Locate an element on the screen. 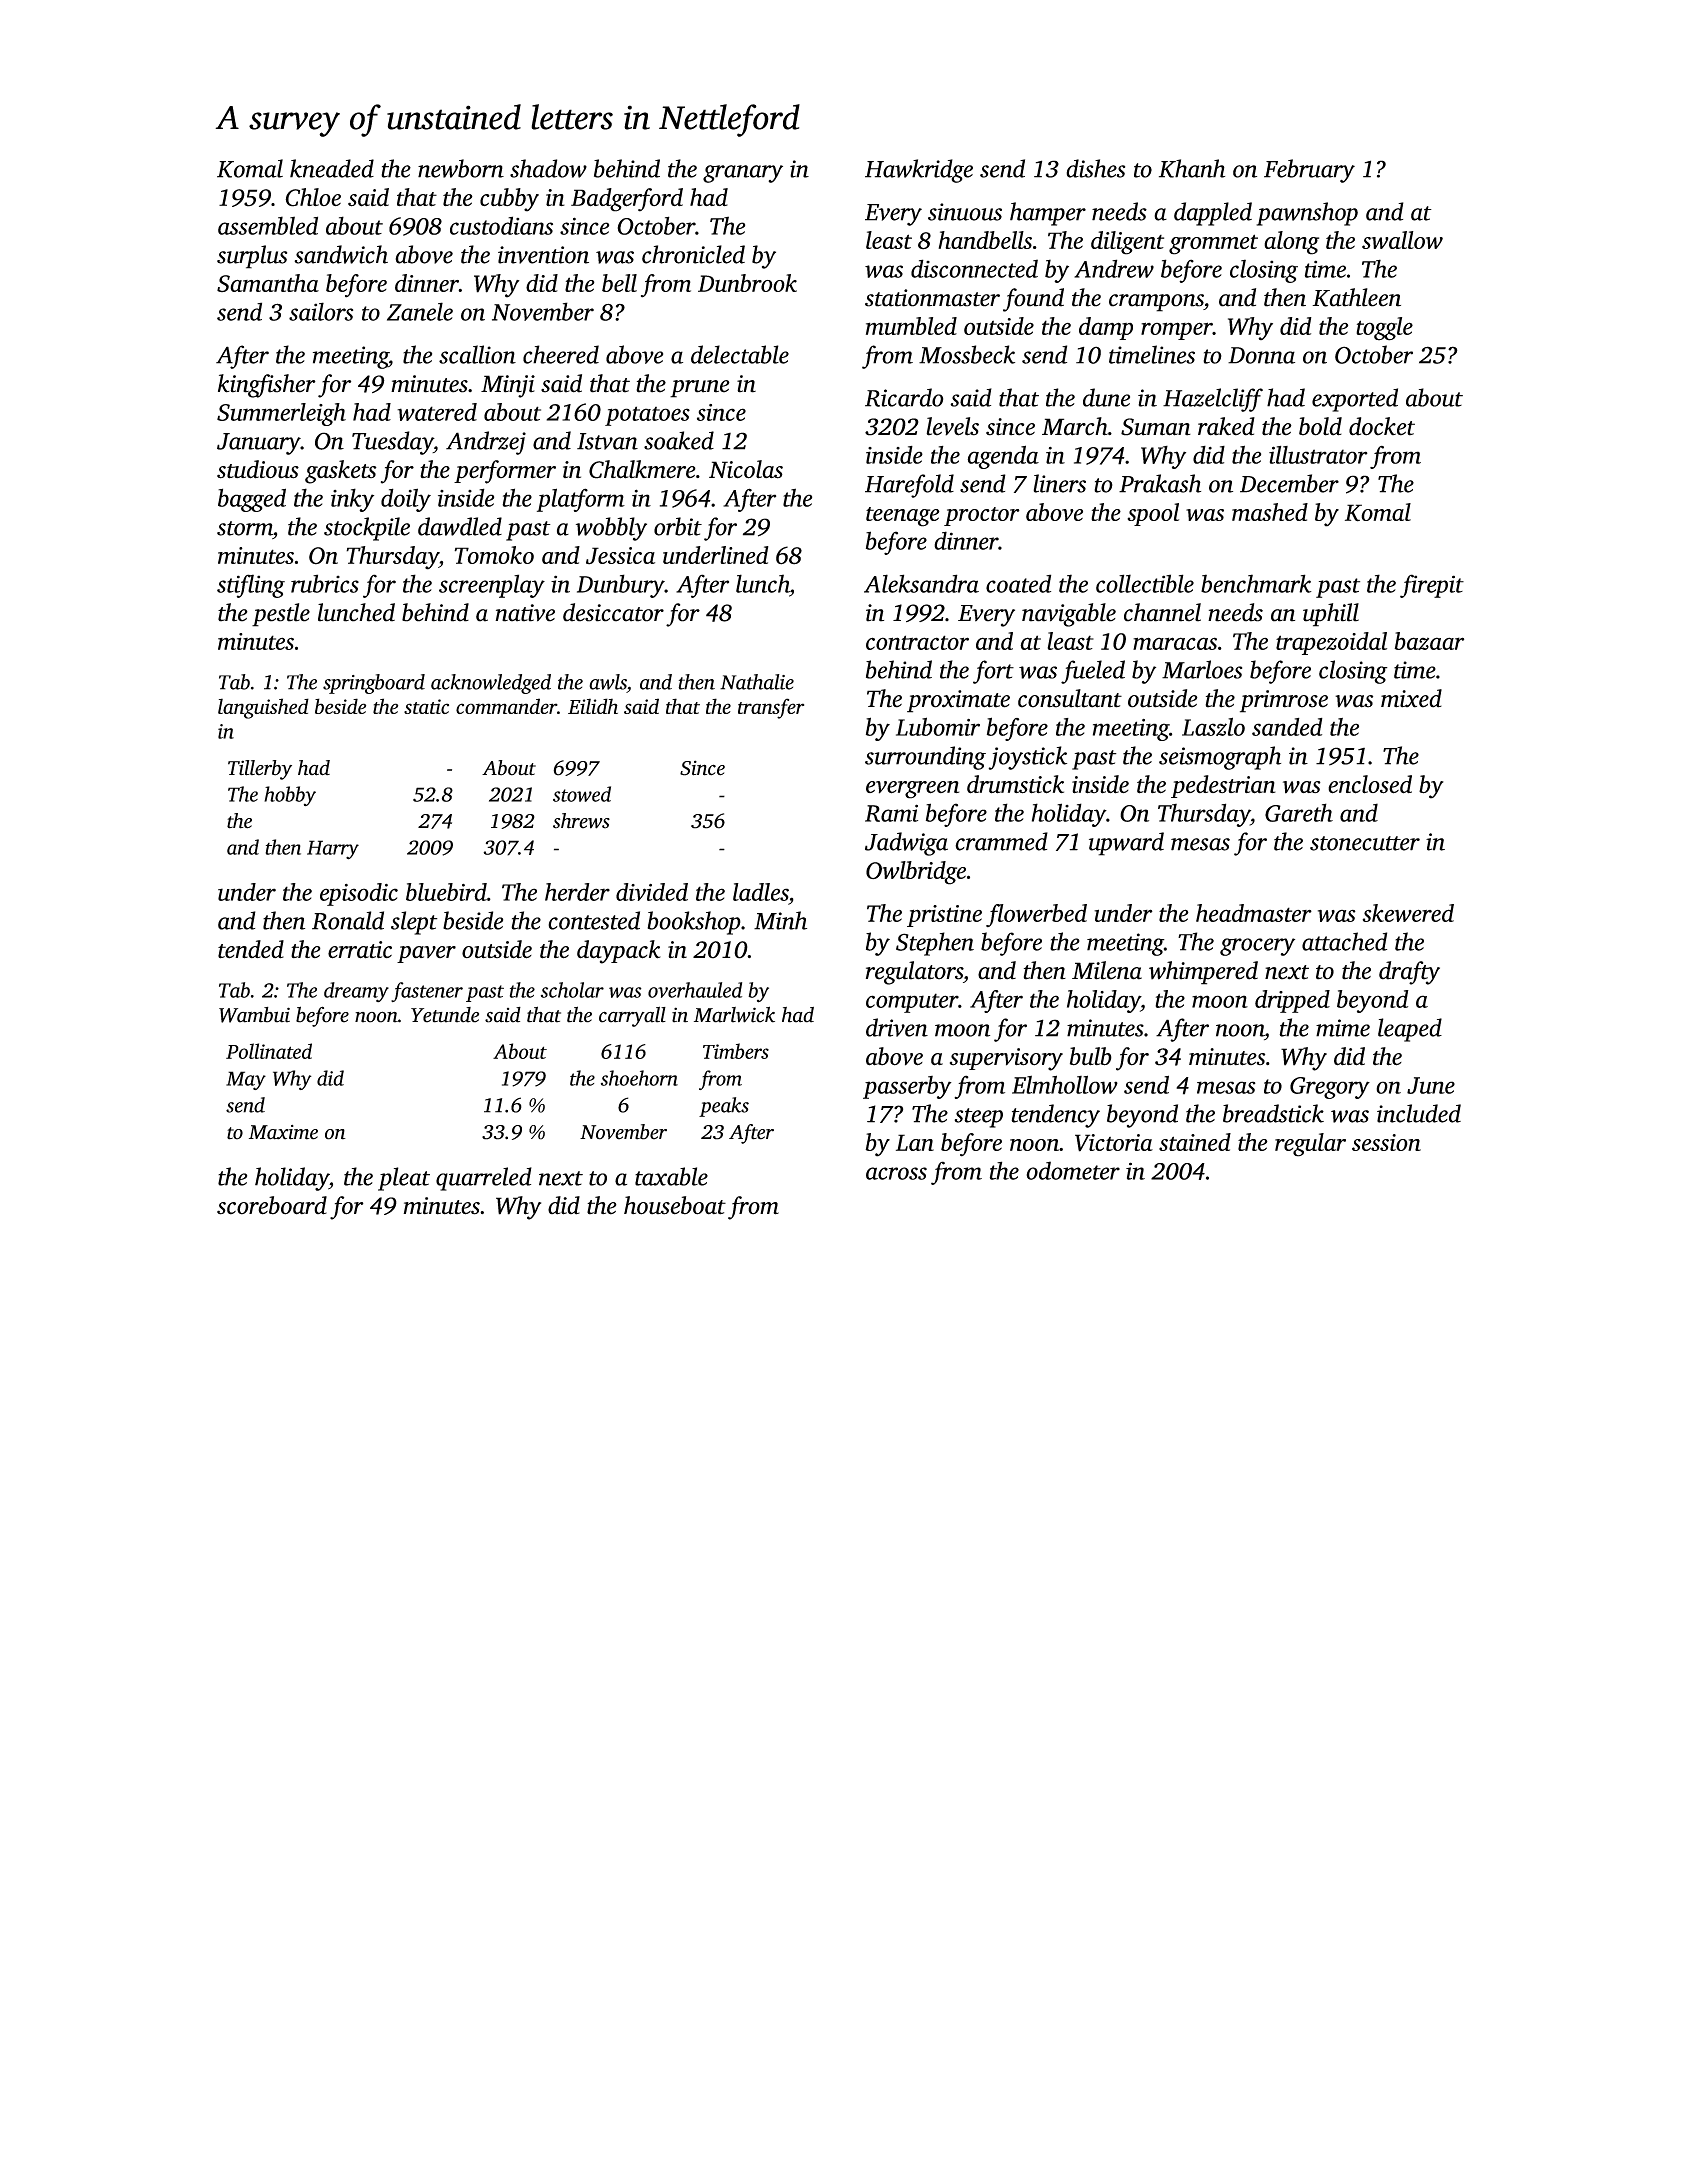 This screenshot has height=2178, width=1683. enclosed is located at coordinates (1370, 784).
